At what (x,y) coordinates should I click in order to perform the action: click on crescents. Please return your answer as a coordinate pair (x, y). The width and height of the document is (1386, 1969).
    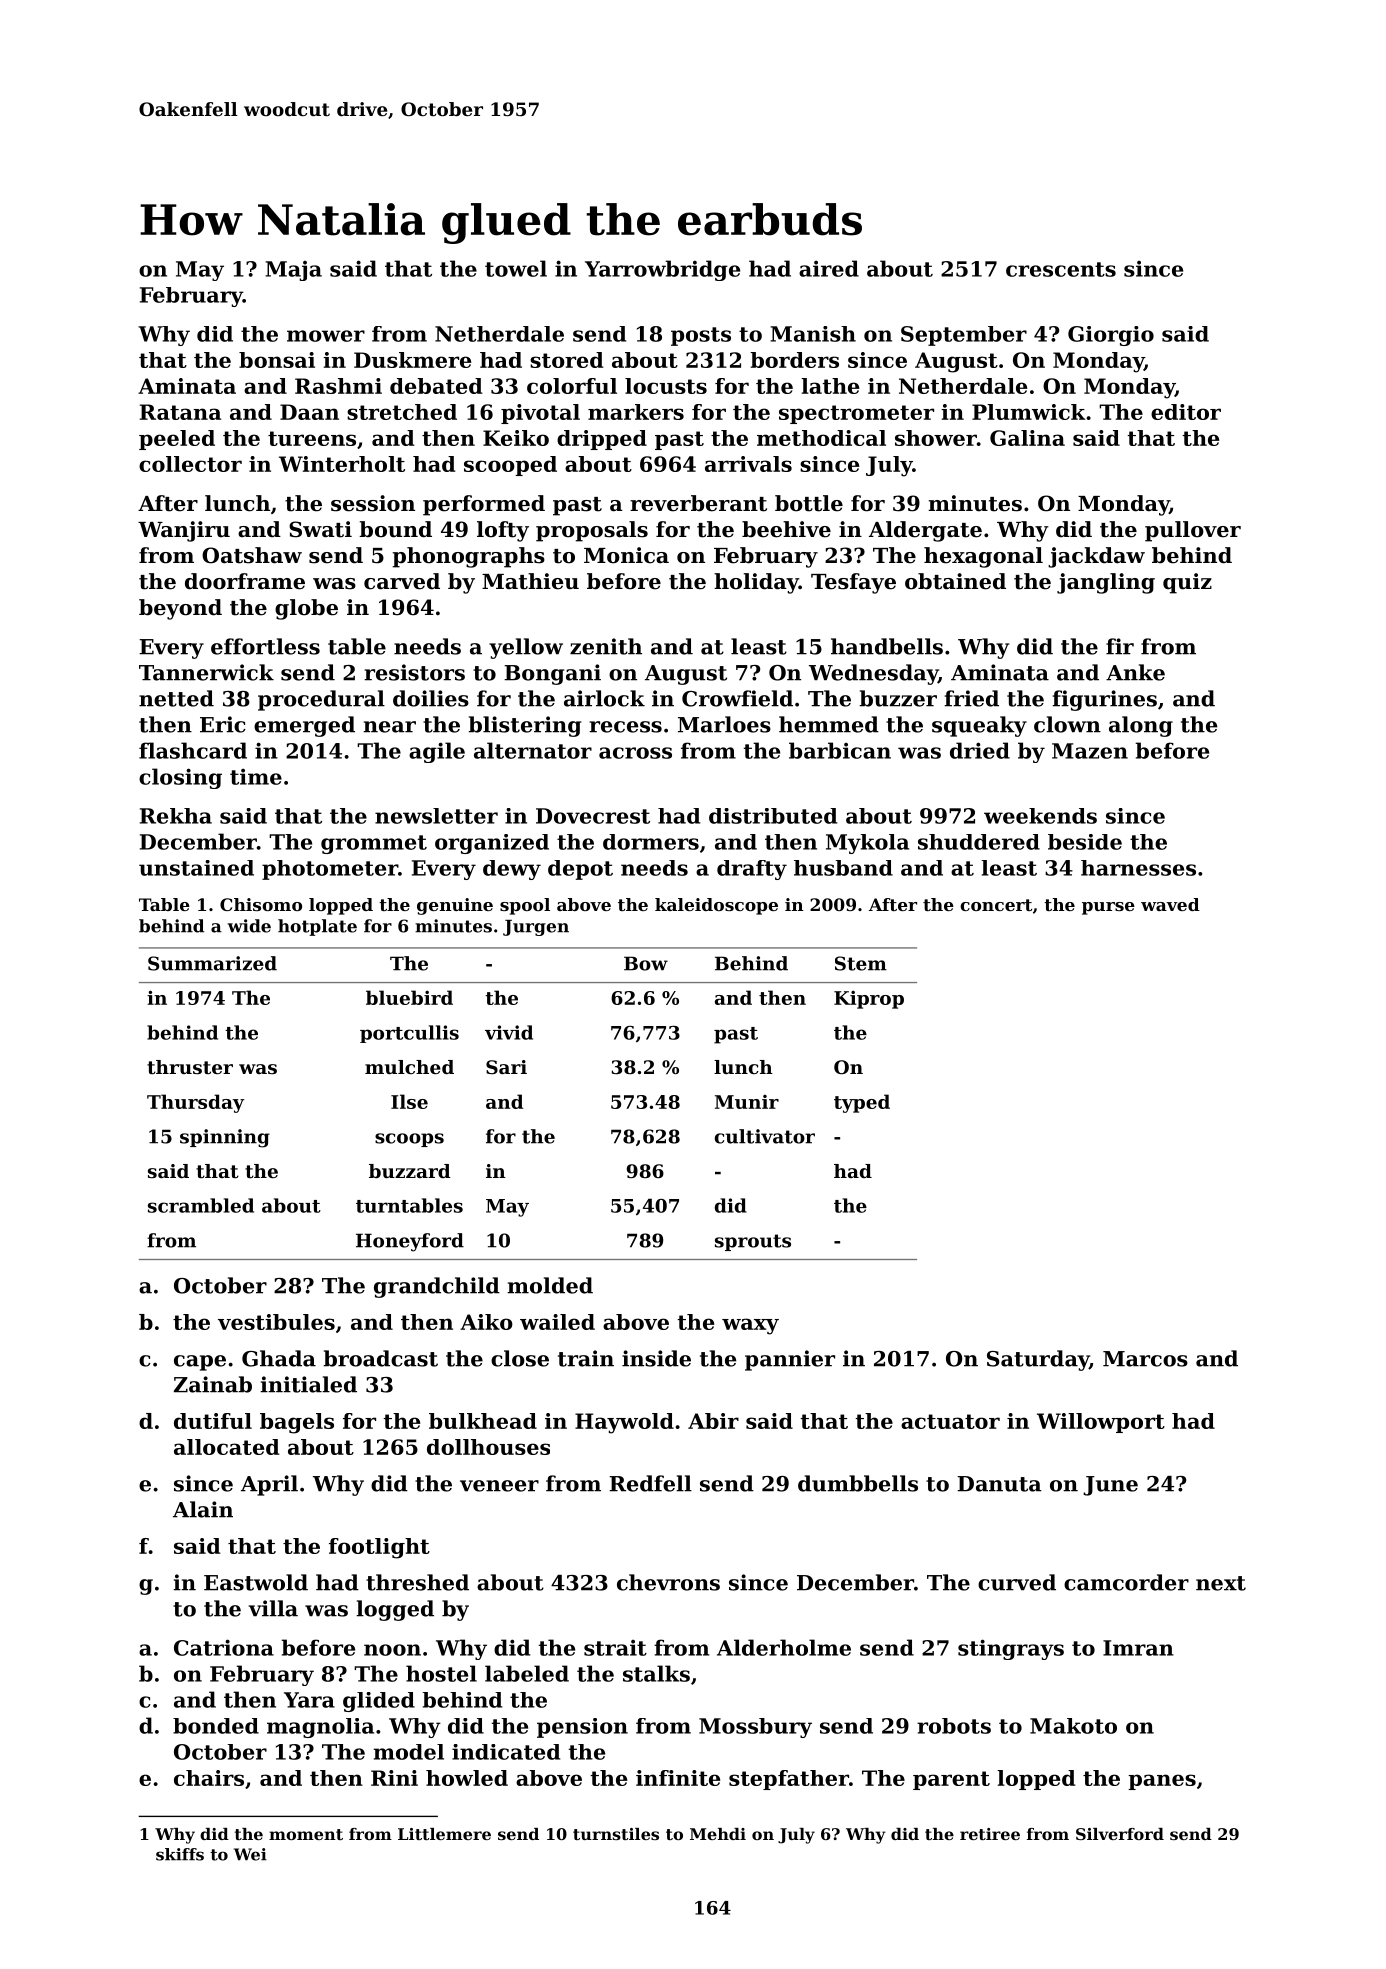
    Looking at the image, I should click on (1061, 269).
